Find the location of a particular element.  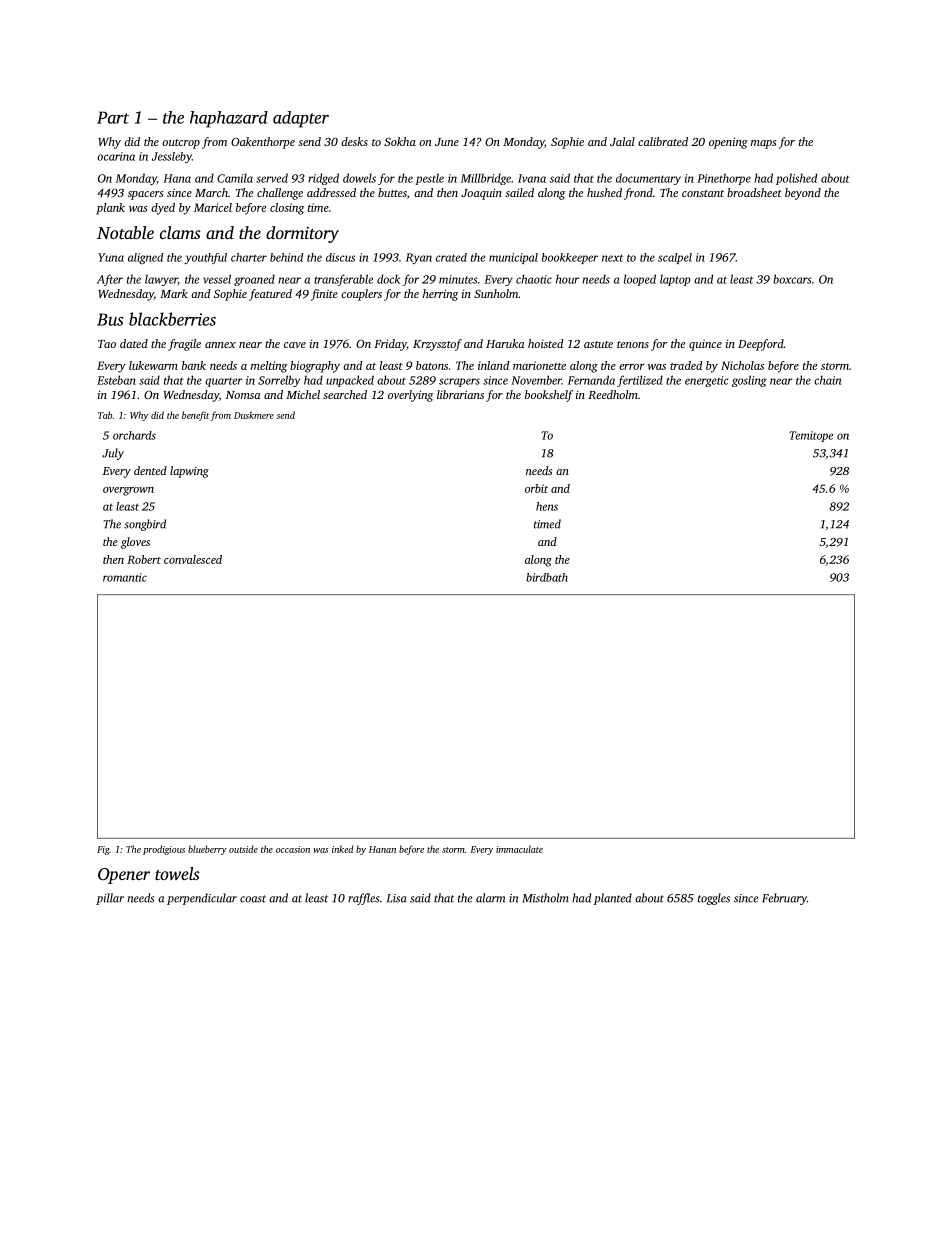

songbird is located at coordinates (145, 525).
